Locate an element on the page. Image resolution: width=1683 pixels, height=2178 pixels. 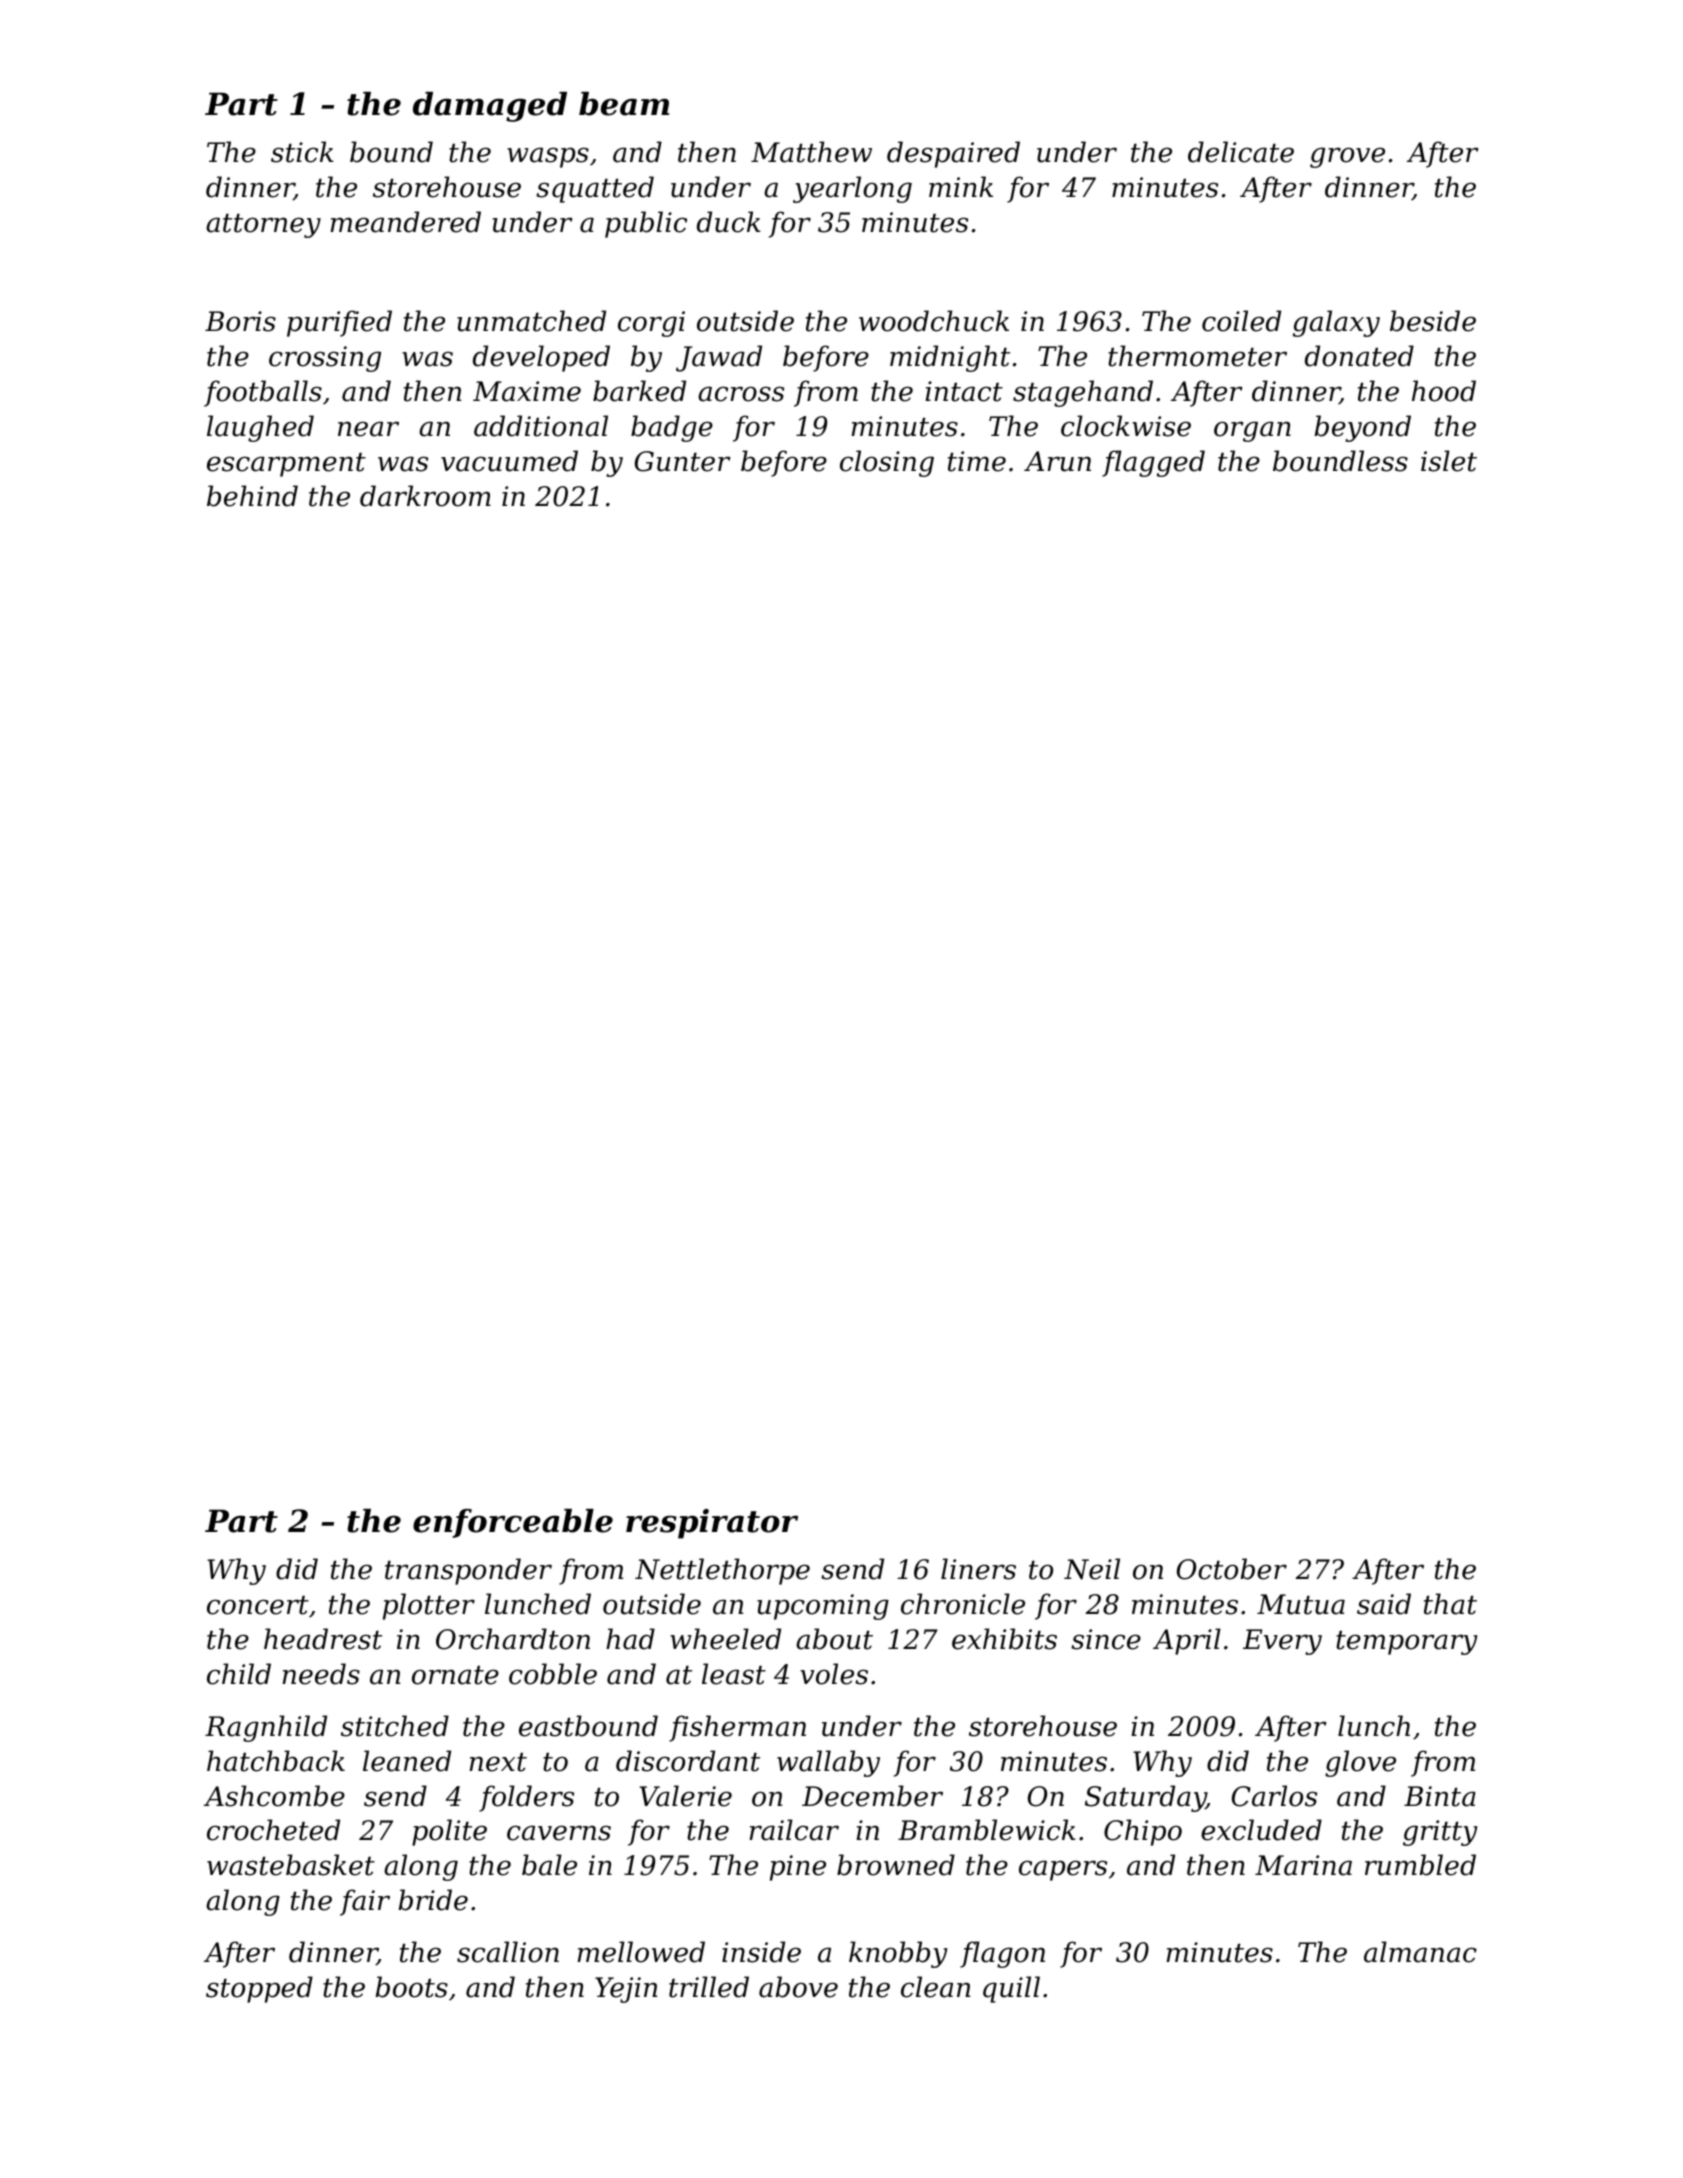
woodchuck is located at coordinates (934, 321).
